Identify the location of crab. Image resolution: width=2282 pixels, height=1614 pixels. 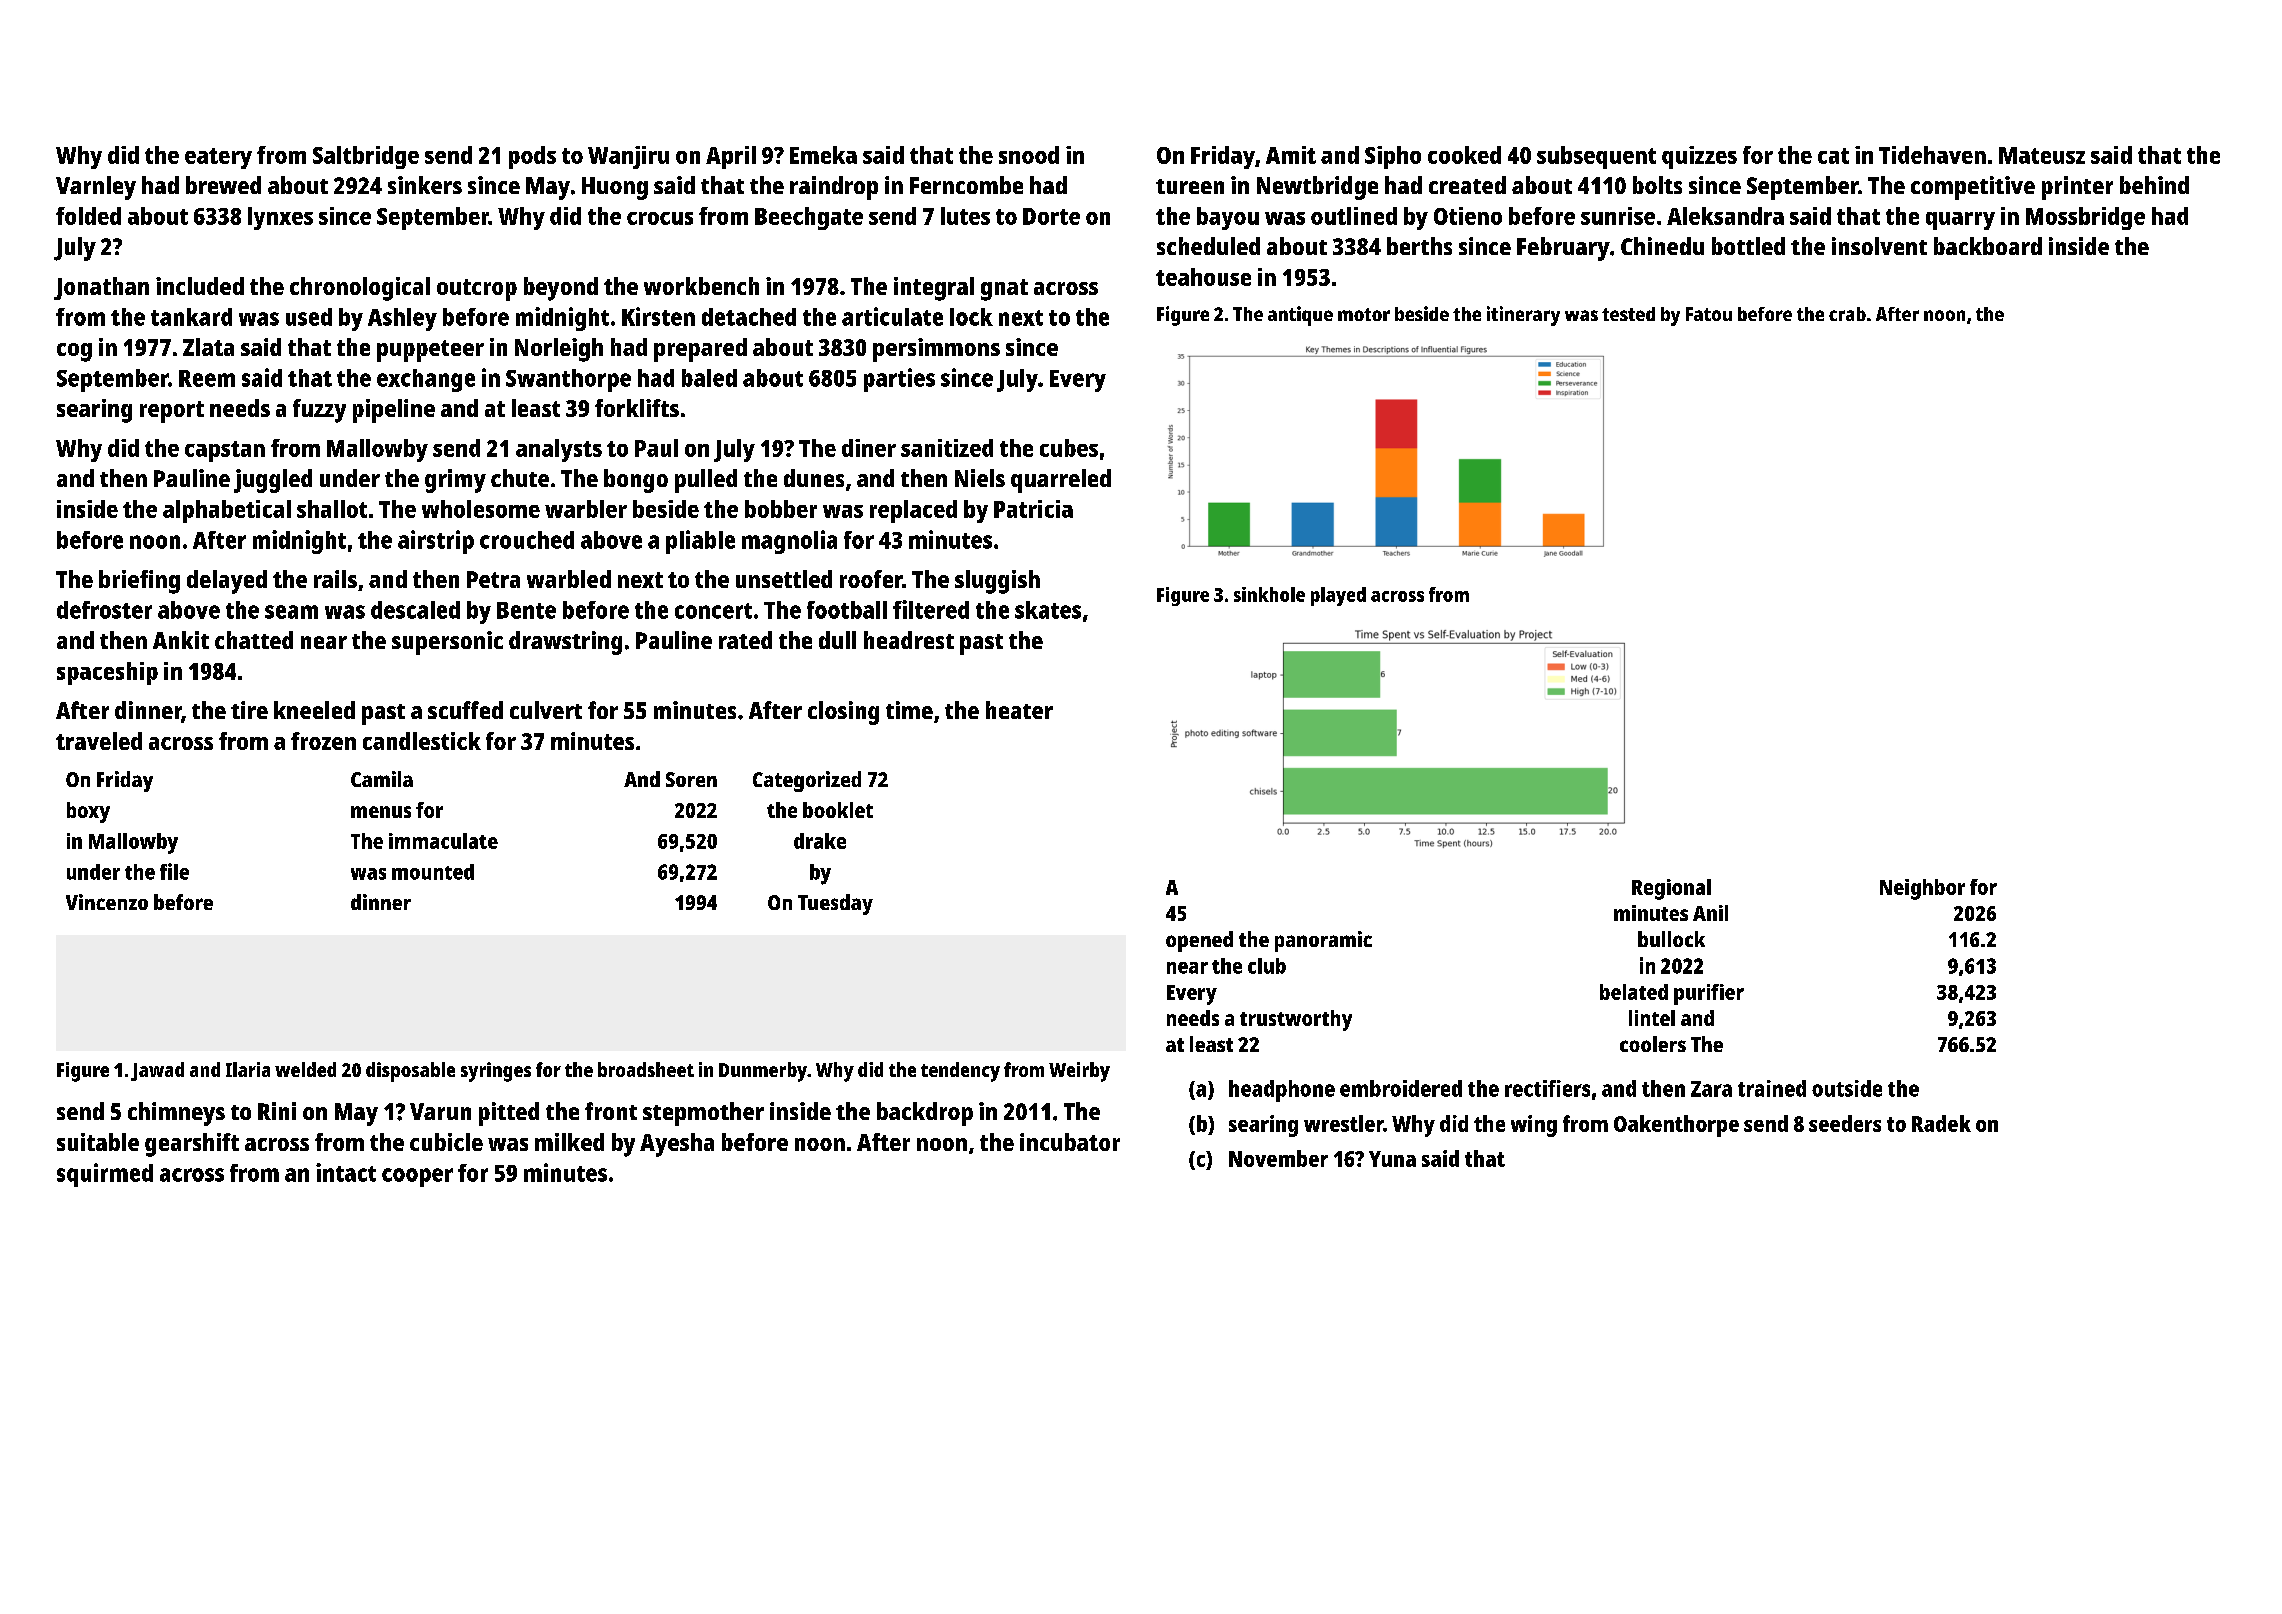
(1847, 314).
